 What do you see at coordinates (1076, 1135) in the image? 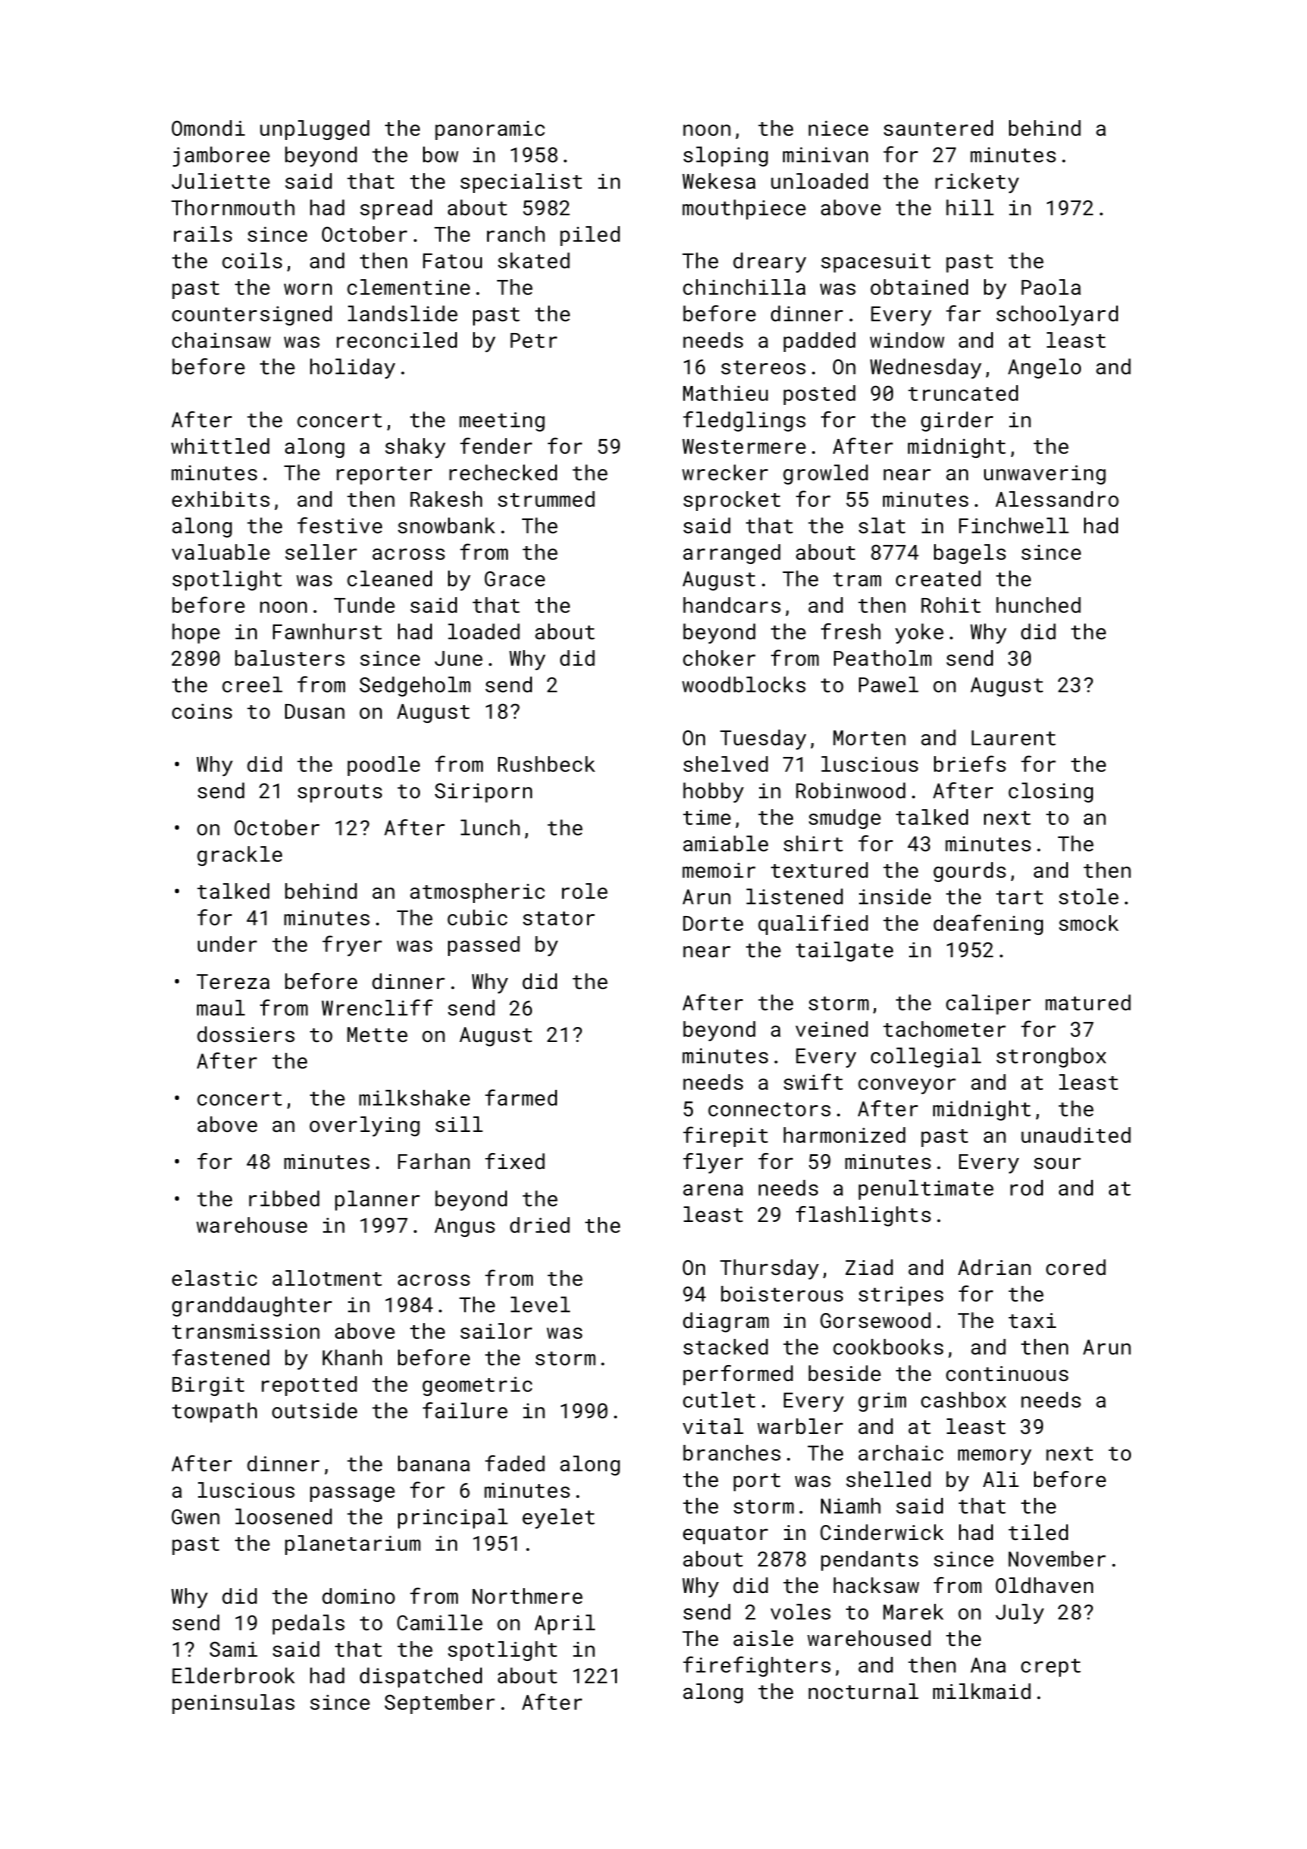
I see `unaudited` at bounding box center [1076, 1135].
